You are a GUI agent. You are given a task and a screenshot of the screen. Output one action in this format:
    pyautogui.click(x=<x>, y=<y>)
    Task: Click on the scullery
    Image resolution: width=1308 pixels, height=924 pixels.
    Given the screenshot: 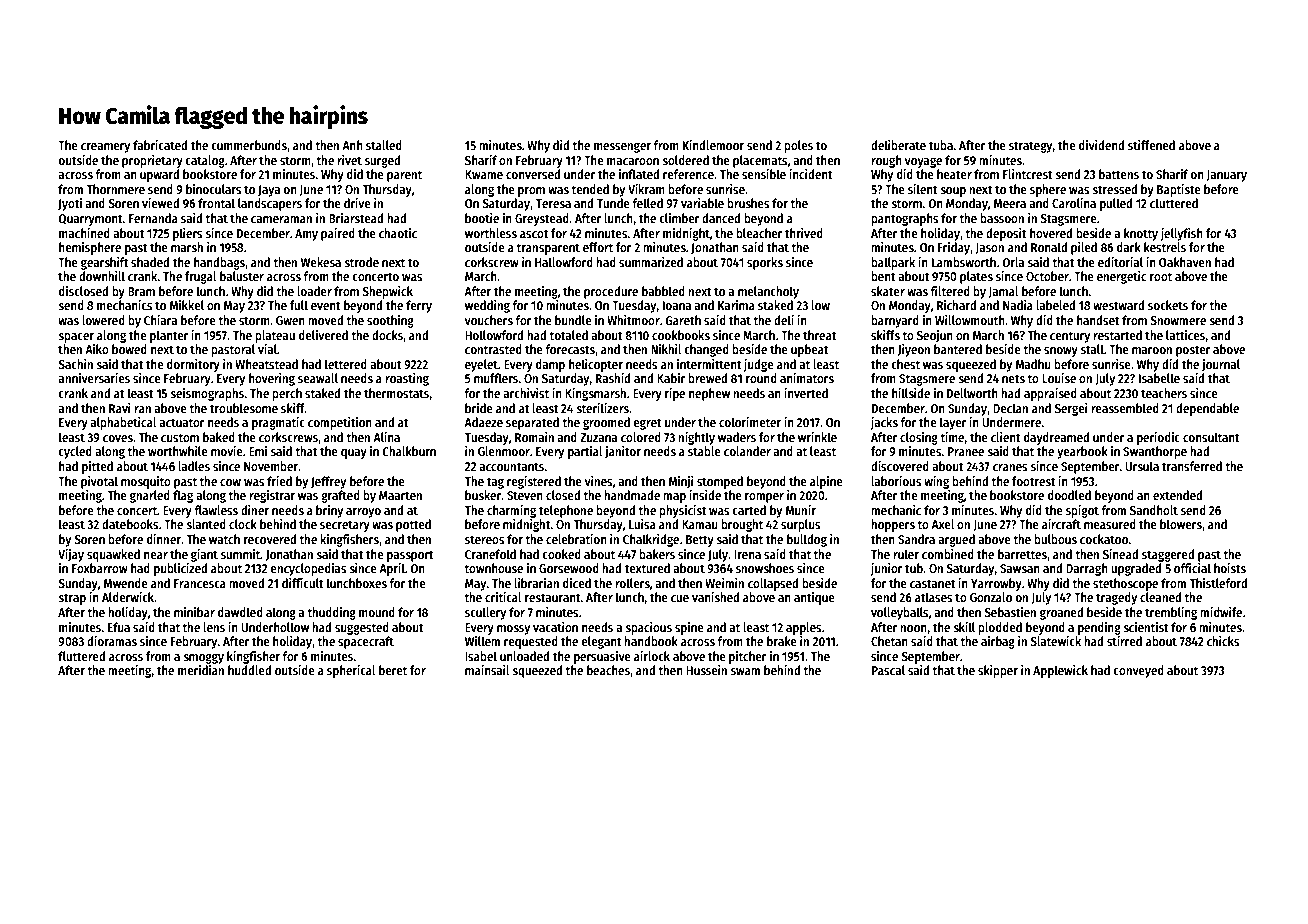 What is the action you would take?
    pyautogui.click(x=485, y=613)
